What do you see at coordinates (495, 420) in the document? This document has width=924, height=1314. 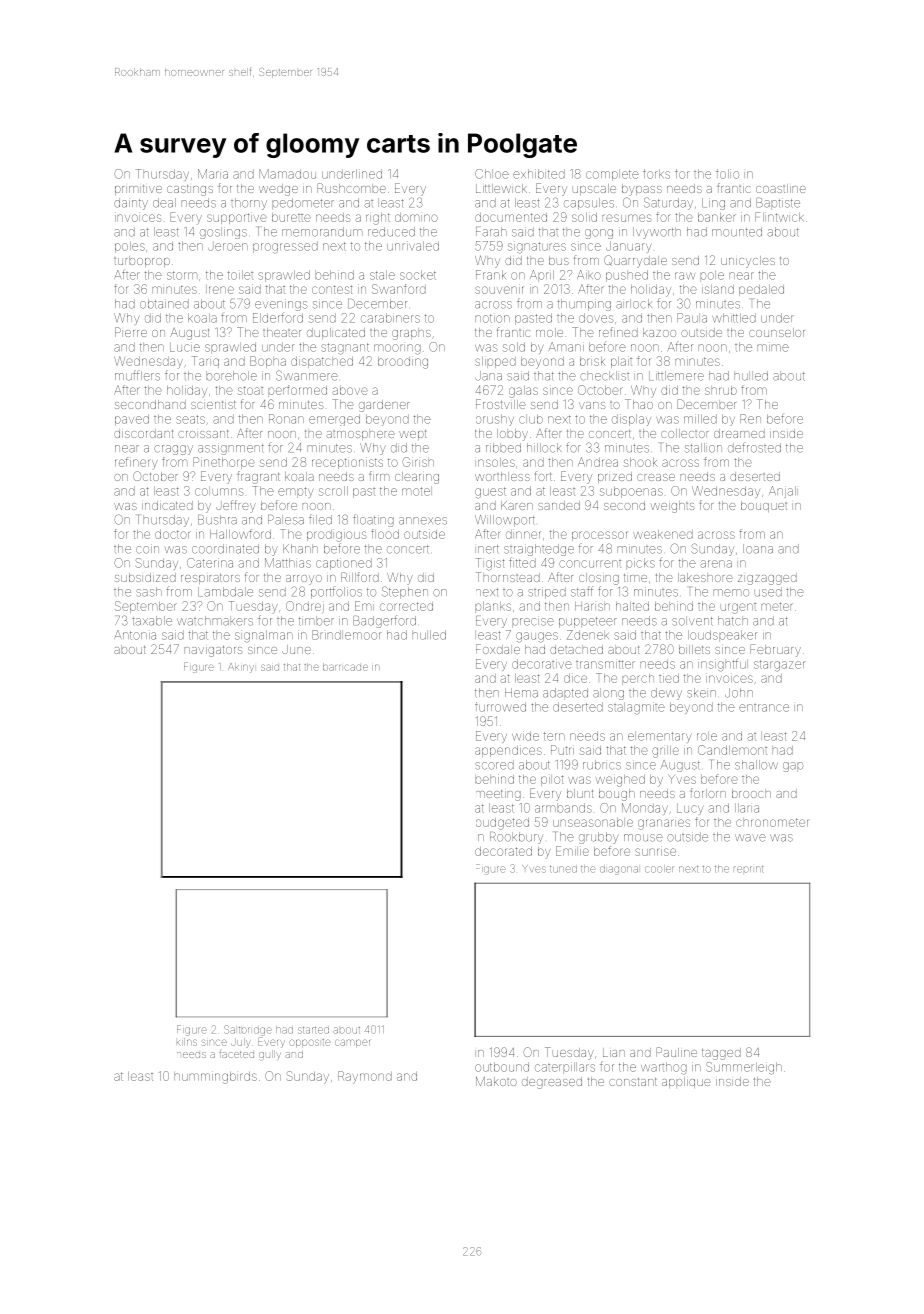 I see `brushy` at bounding box center [495, 420].
